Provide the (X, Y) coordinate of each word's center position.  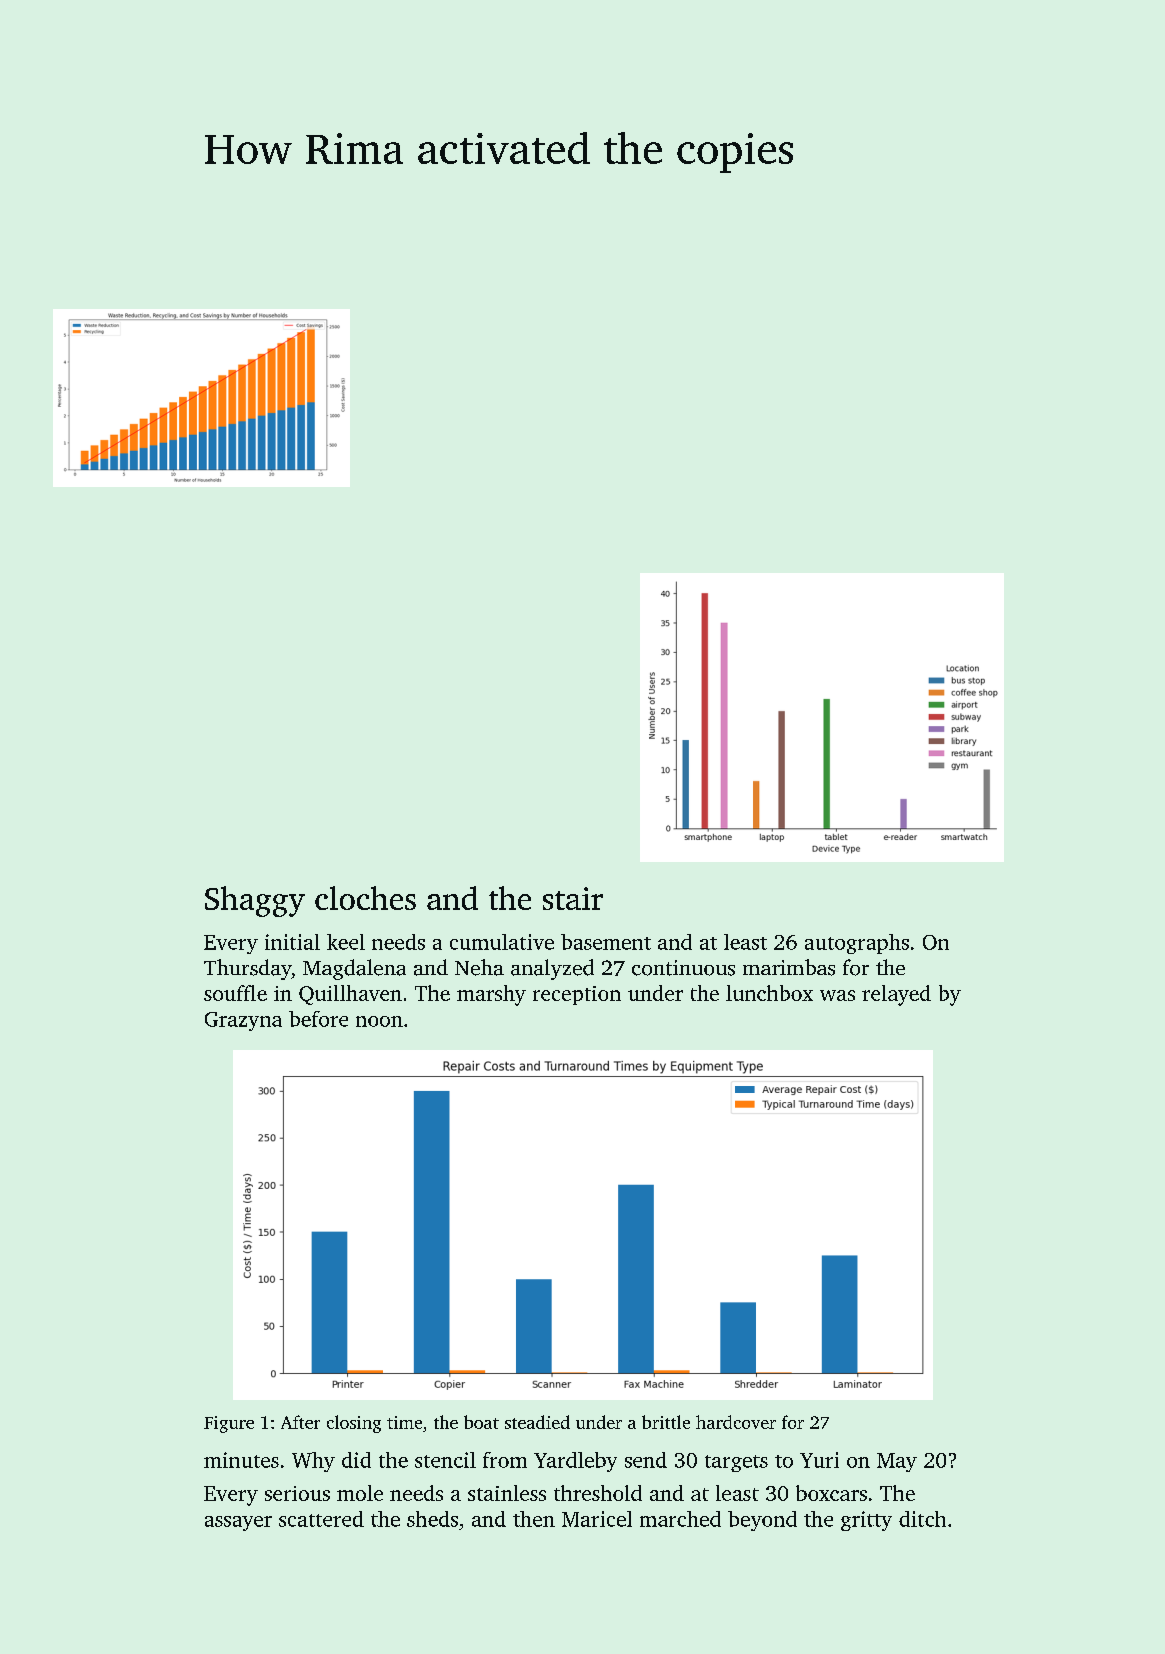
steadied (537, 1422)
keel (346, 942)
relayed (896, 995)
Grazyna (243, 1021)
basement (606, 942)
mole (360, 1493)
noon (379, 1021)
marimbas (789, 967)
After (300, 1422)
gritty (866, 1521)
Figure (229, 1424)
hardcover (736, 1422)
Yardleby (575, 1462)
